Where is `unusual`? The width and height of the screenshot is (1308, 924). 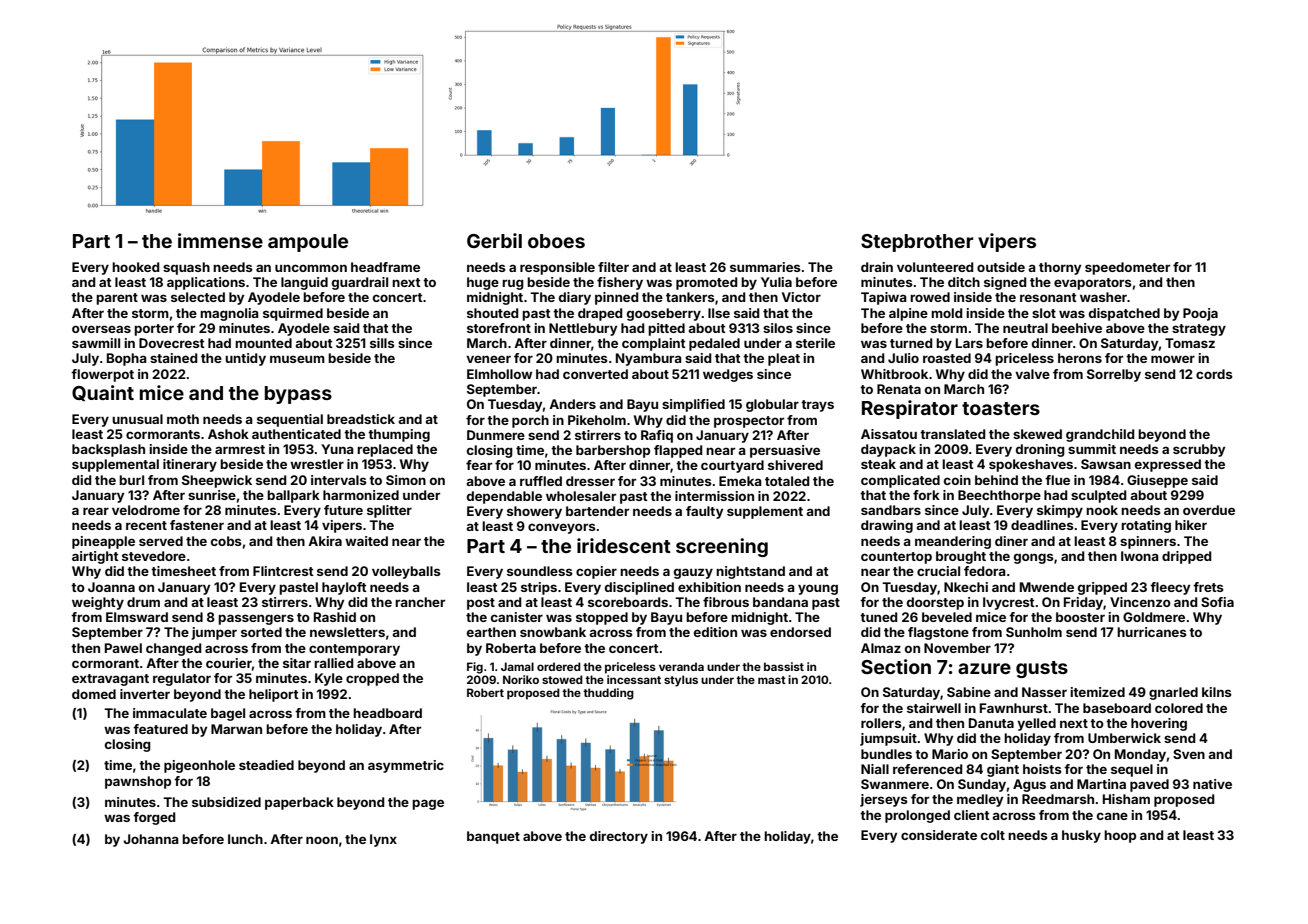
unusual is located at coordinates (137, 419).
